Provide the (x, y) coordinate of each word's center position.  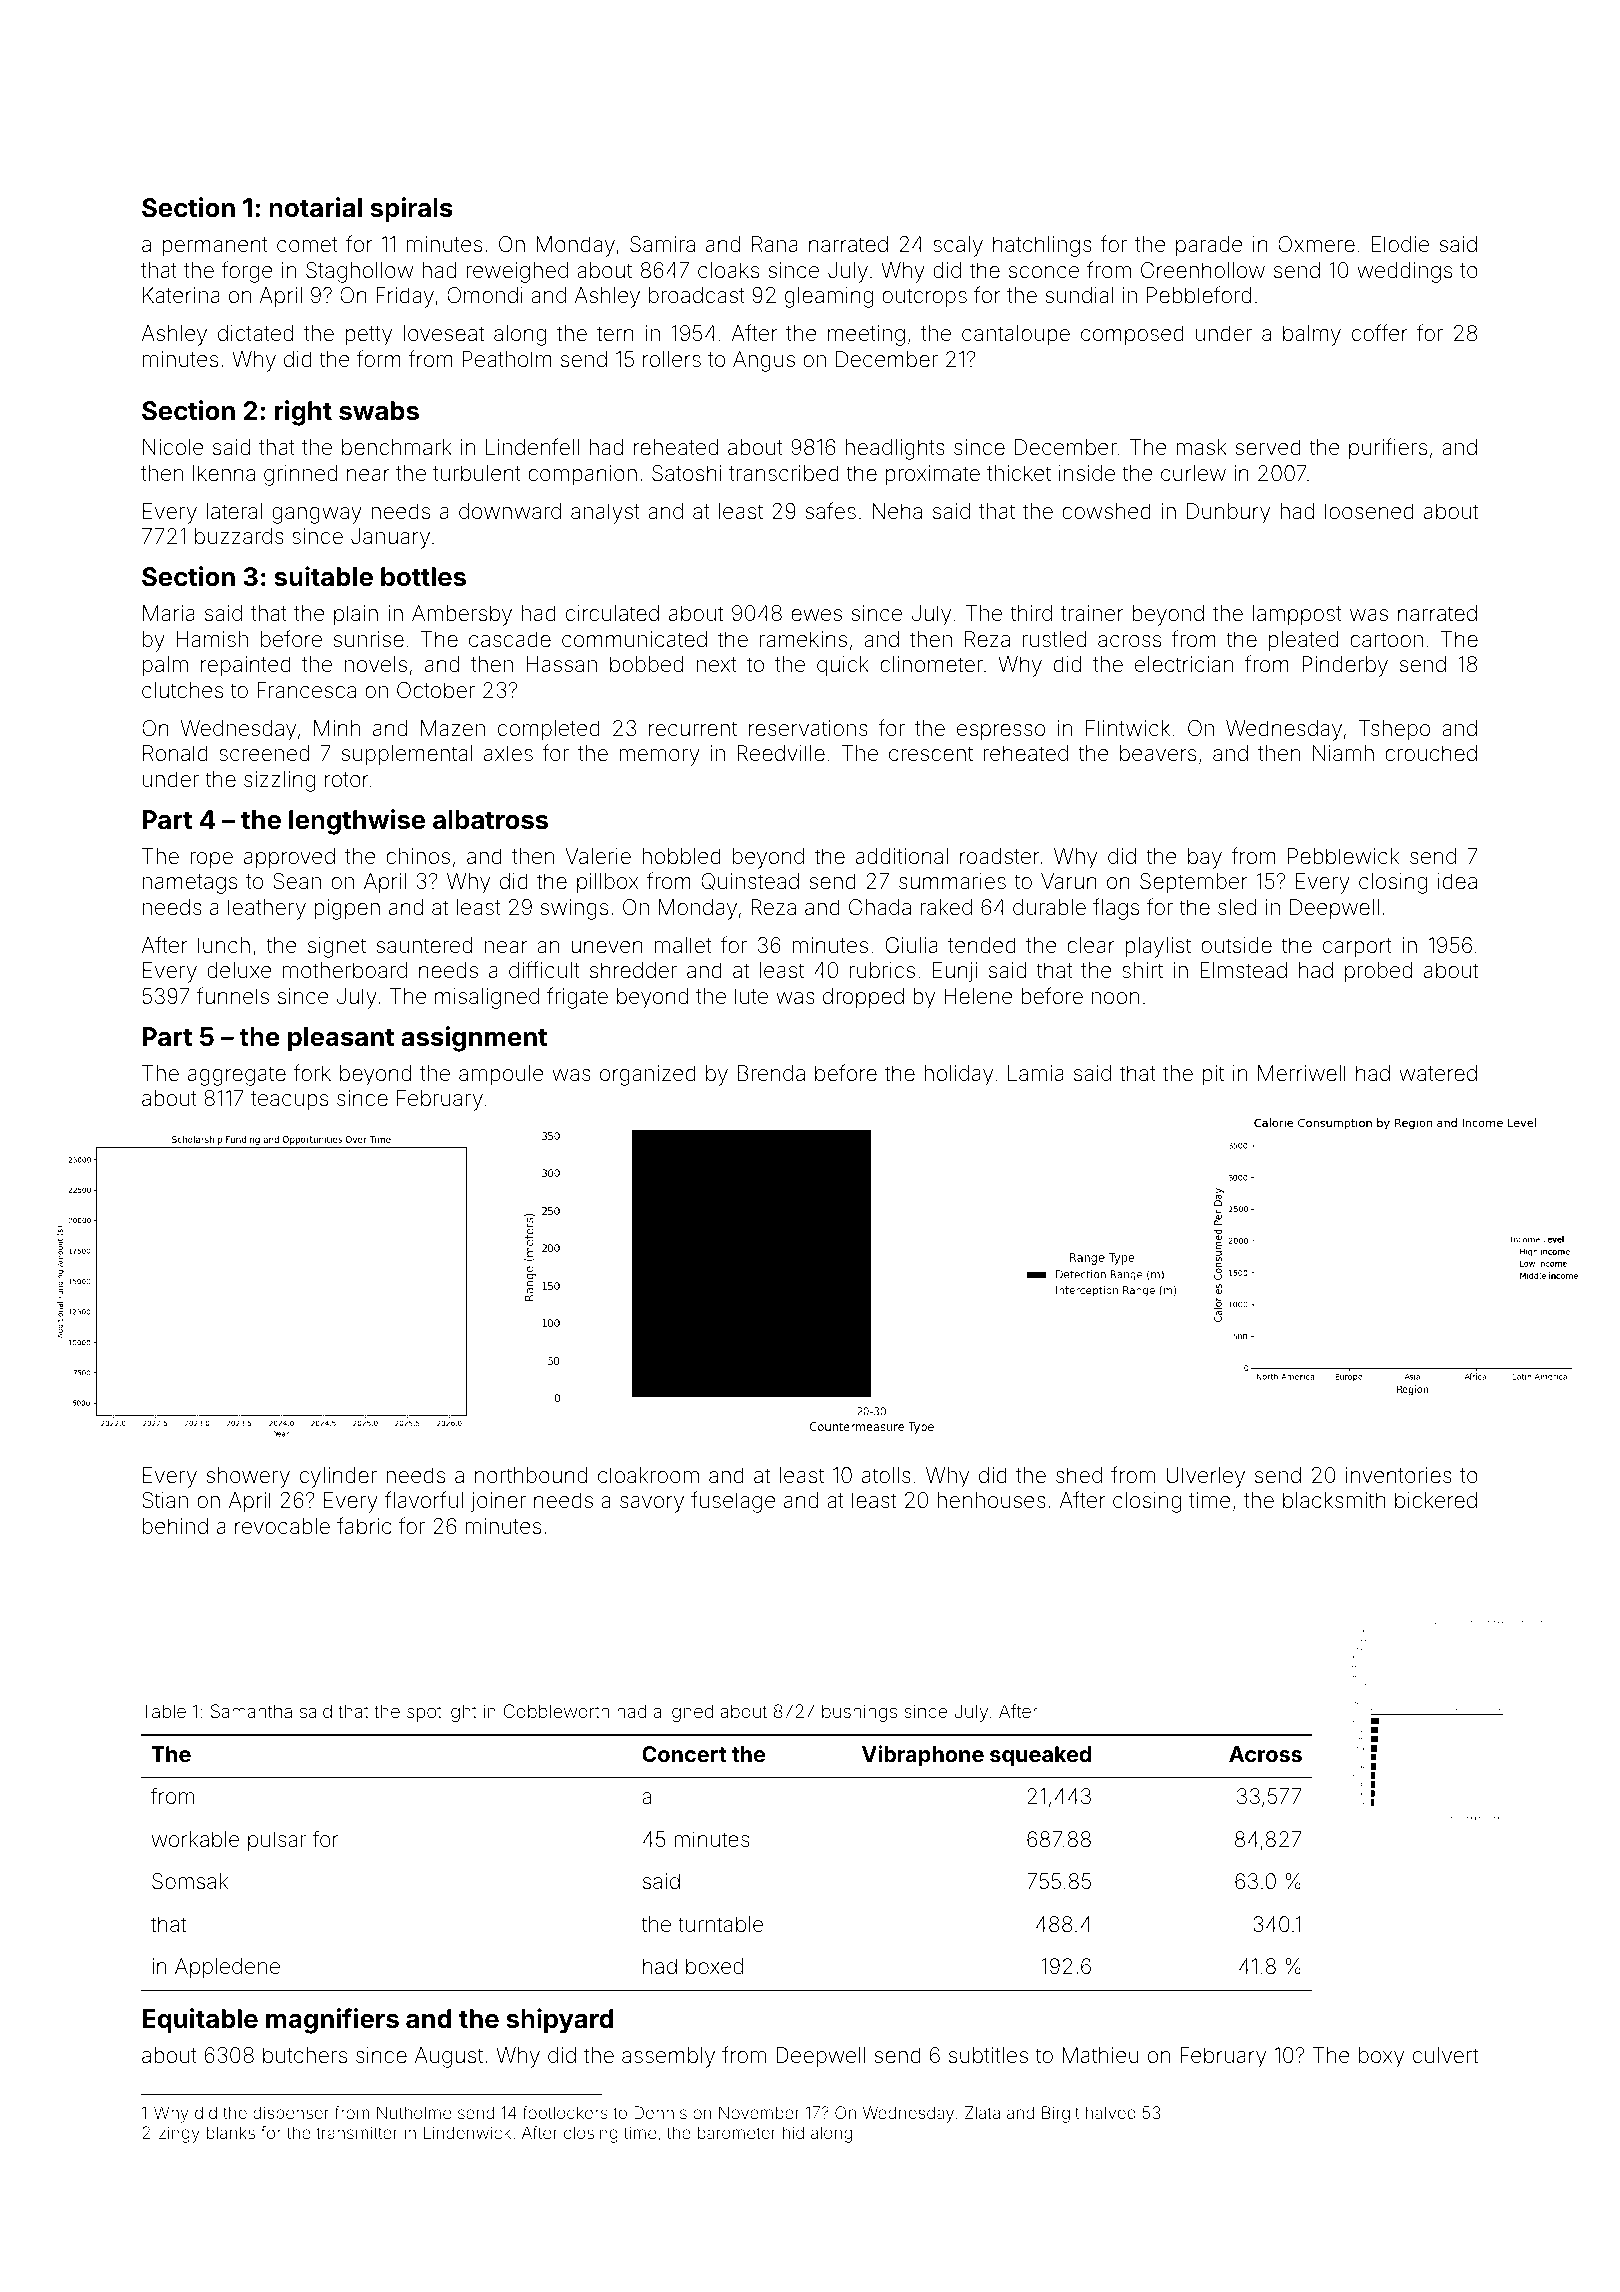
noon (1115, 998)
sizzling (279, 781)
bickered (1436, 1500)
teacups (289, 1101)
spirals (411, 210)
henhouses (991, 1500)
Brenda (771, 1073)
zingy (179, 2134)
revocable (282, 1526)
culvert (1445, 2055)
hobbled (681, 856)
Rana (775, 244)
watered (1438, 1073)
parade (1209, 246)
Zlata (982, 2112)
